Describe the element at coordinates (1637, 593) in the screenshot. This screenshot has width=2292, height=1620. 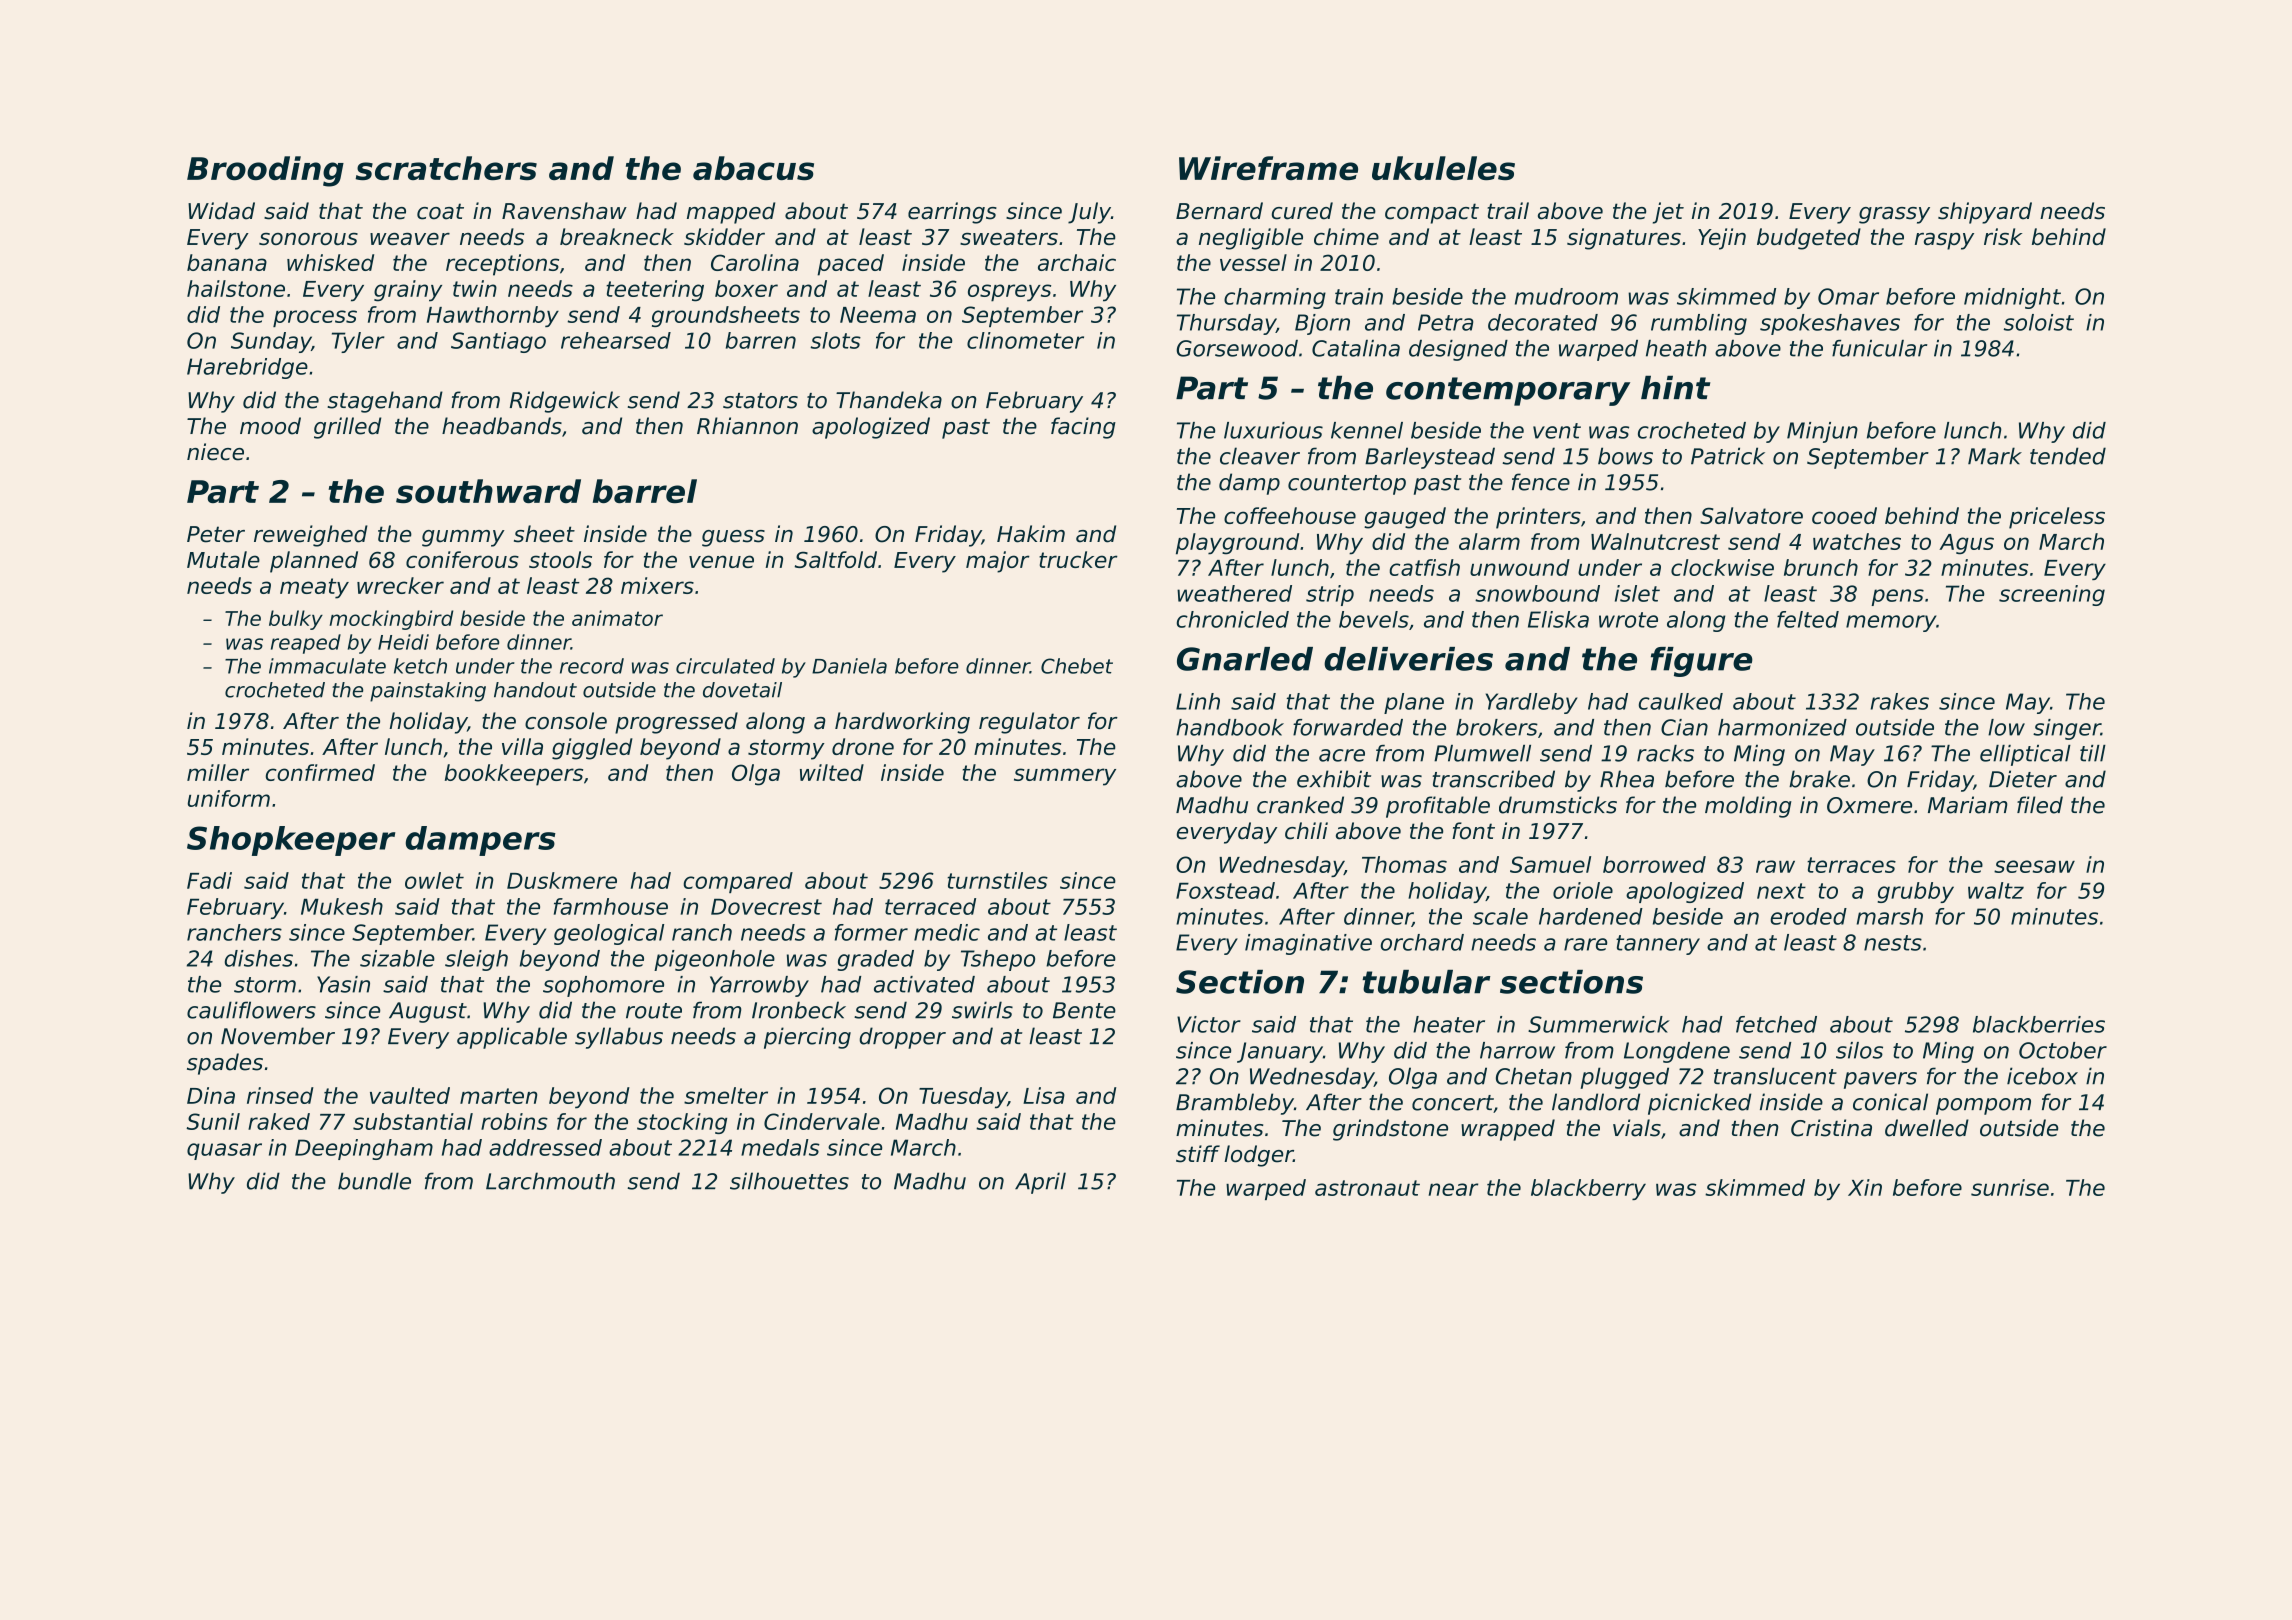
I see `islet` at that location.
